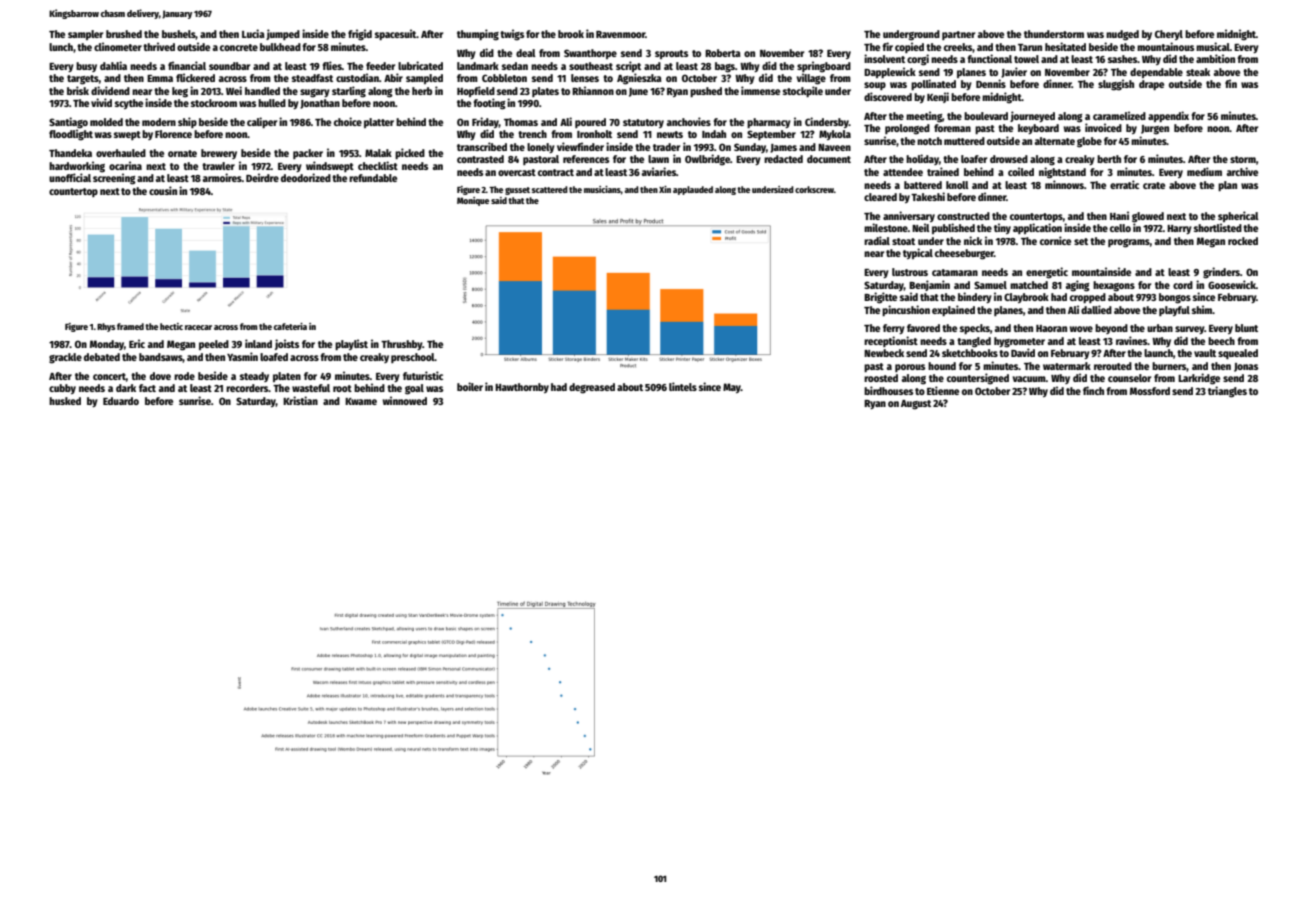 The image size is (1308, 924). Describe the element at coordinates (1032, 116) in the screenshot. I see `journeyed` at that location.
